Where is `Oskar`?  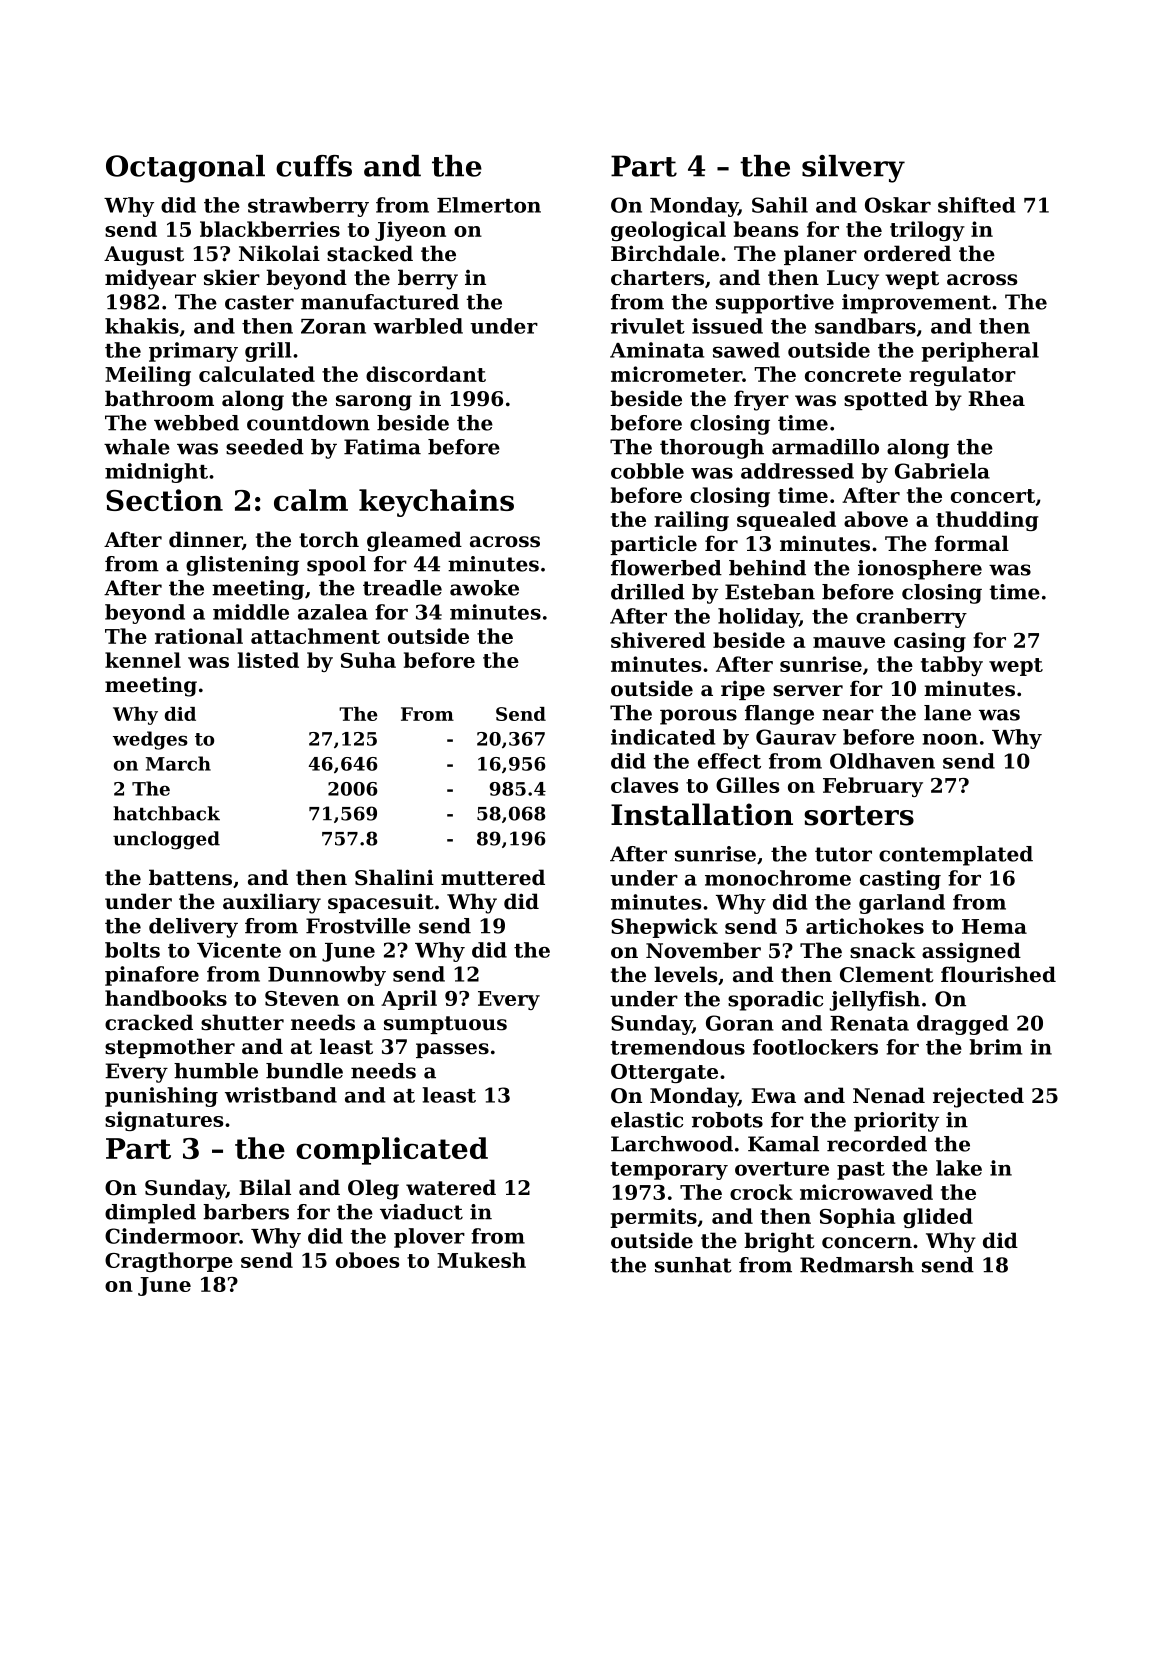 Oskar is located at coordinates (898, 205).
